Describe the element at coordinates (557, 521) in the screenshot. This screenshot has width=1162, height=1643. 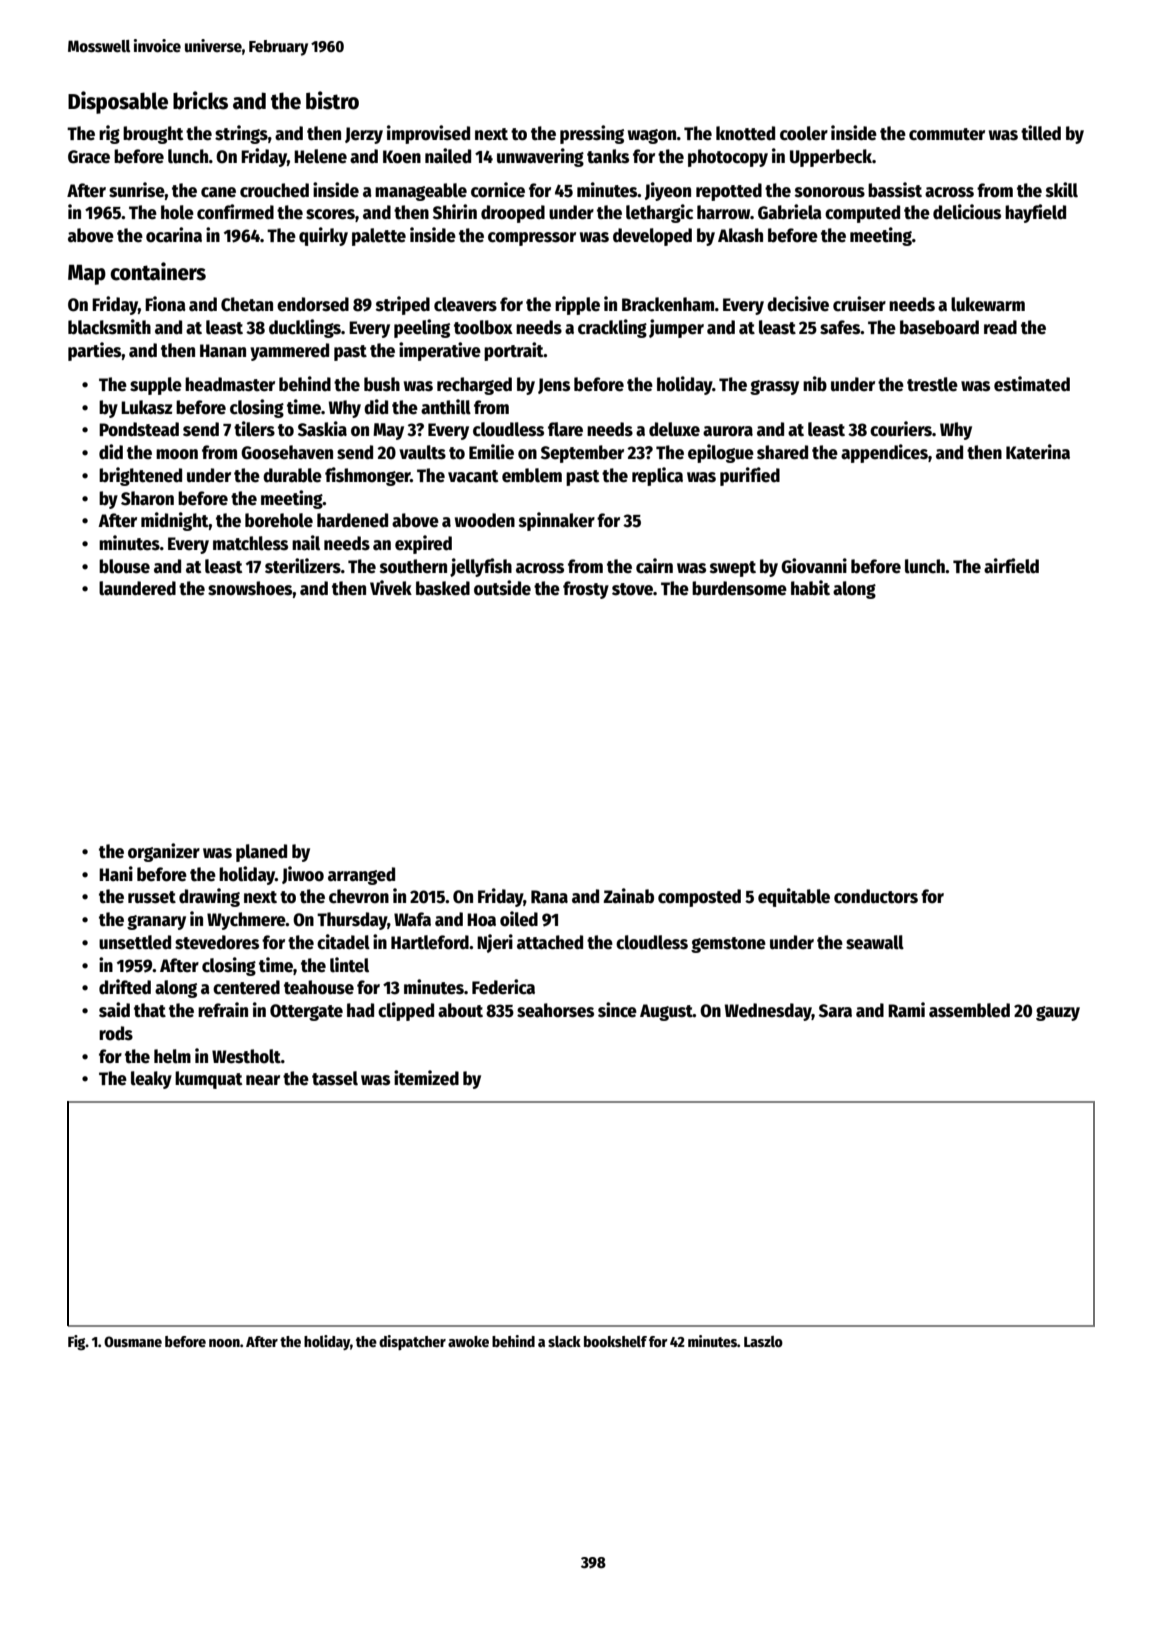
I see `spinnaker` at that location.
